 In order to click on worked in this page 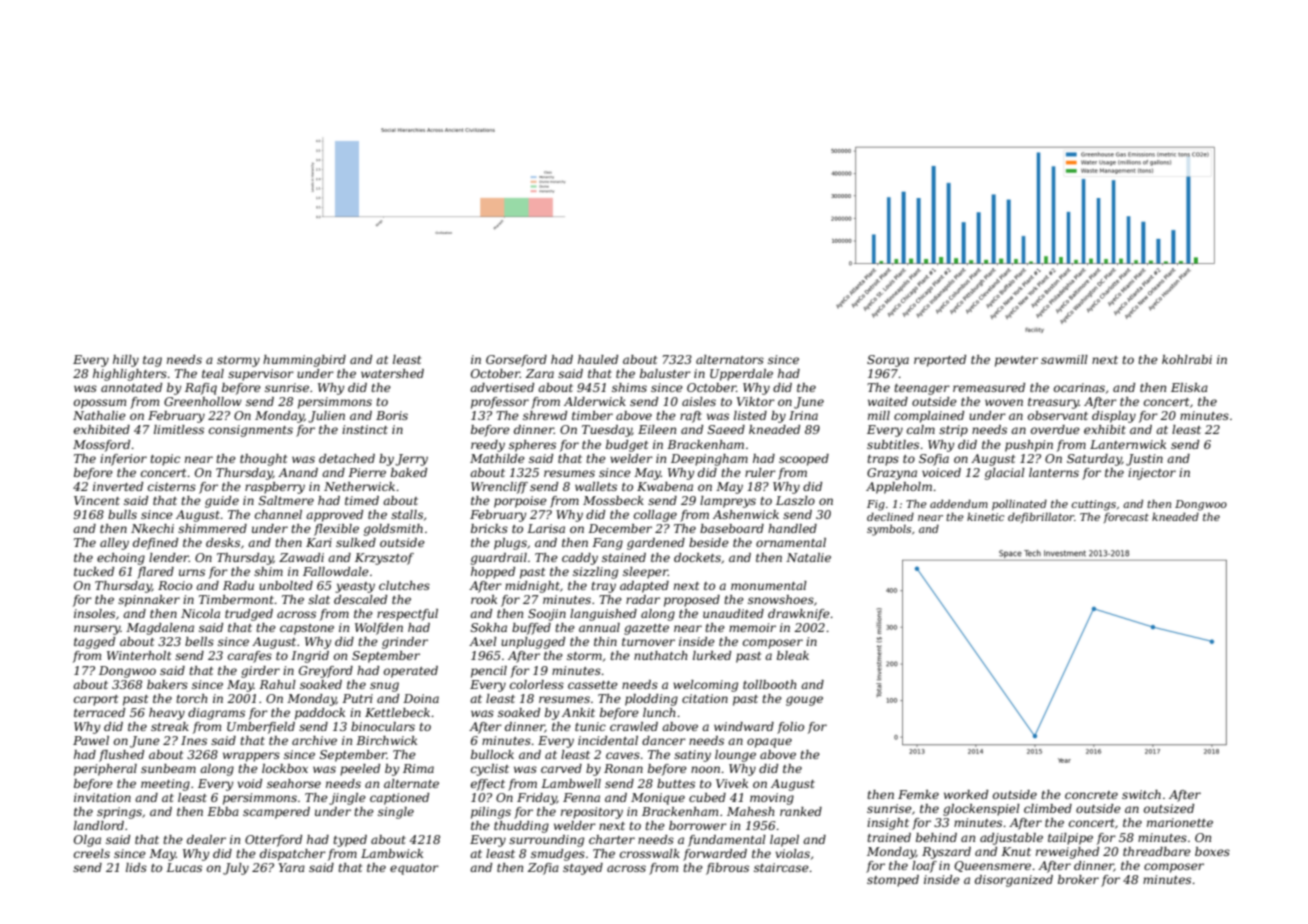, I will do `click(966, 794)`.
